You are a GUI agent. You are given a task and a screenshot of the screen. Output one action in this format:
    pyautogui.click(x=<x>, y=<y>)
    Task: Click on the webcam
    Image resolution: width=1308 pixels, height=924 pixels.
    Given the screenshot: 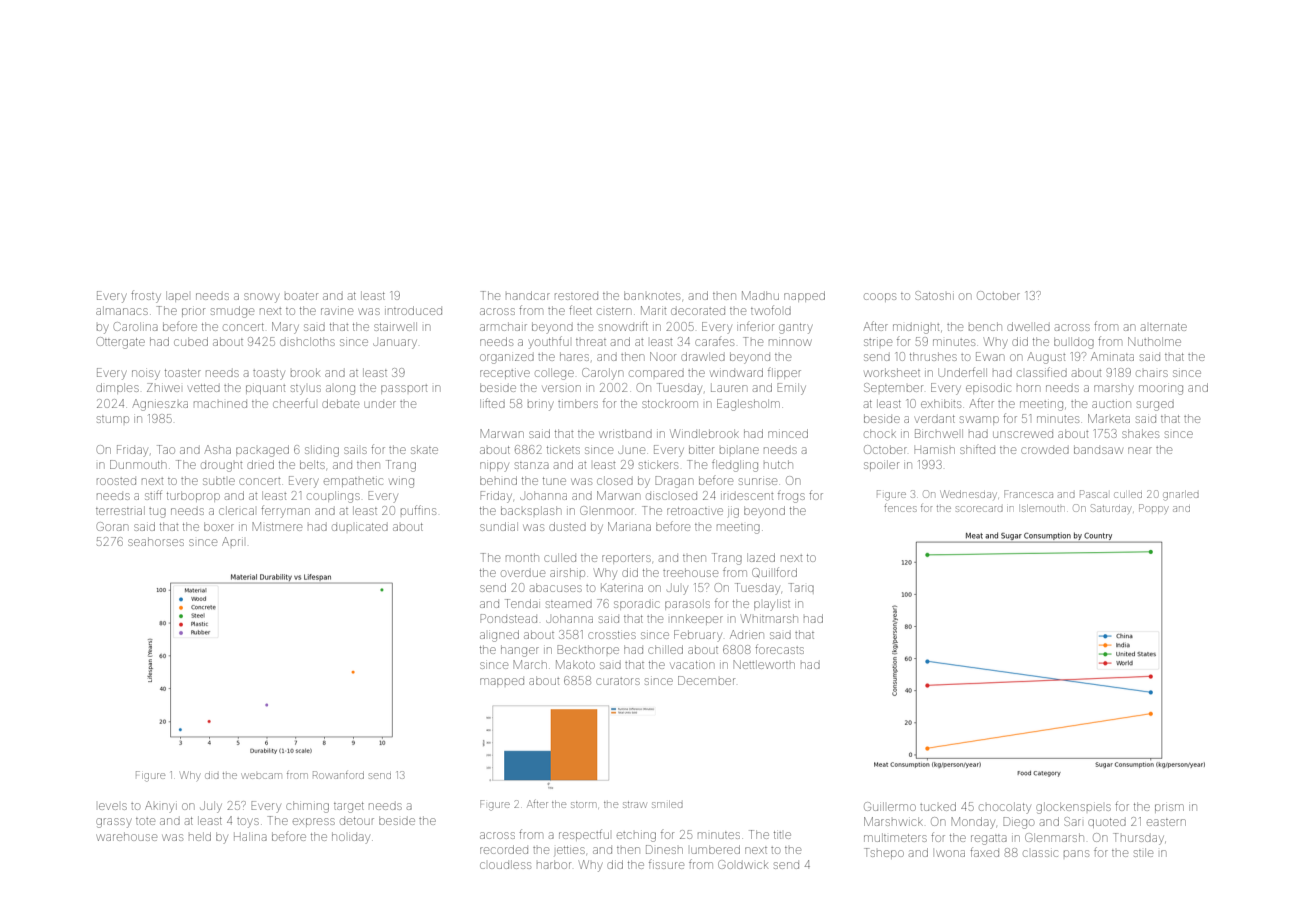 What is the action you would take?
    pyautogui.click(x=262, y=776)
